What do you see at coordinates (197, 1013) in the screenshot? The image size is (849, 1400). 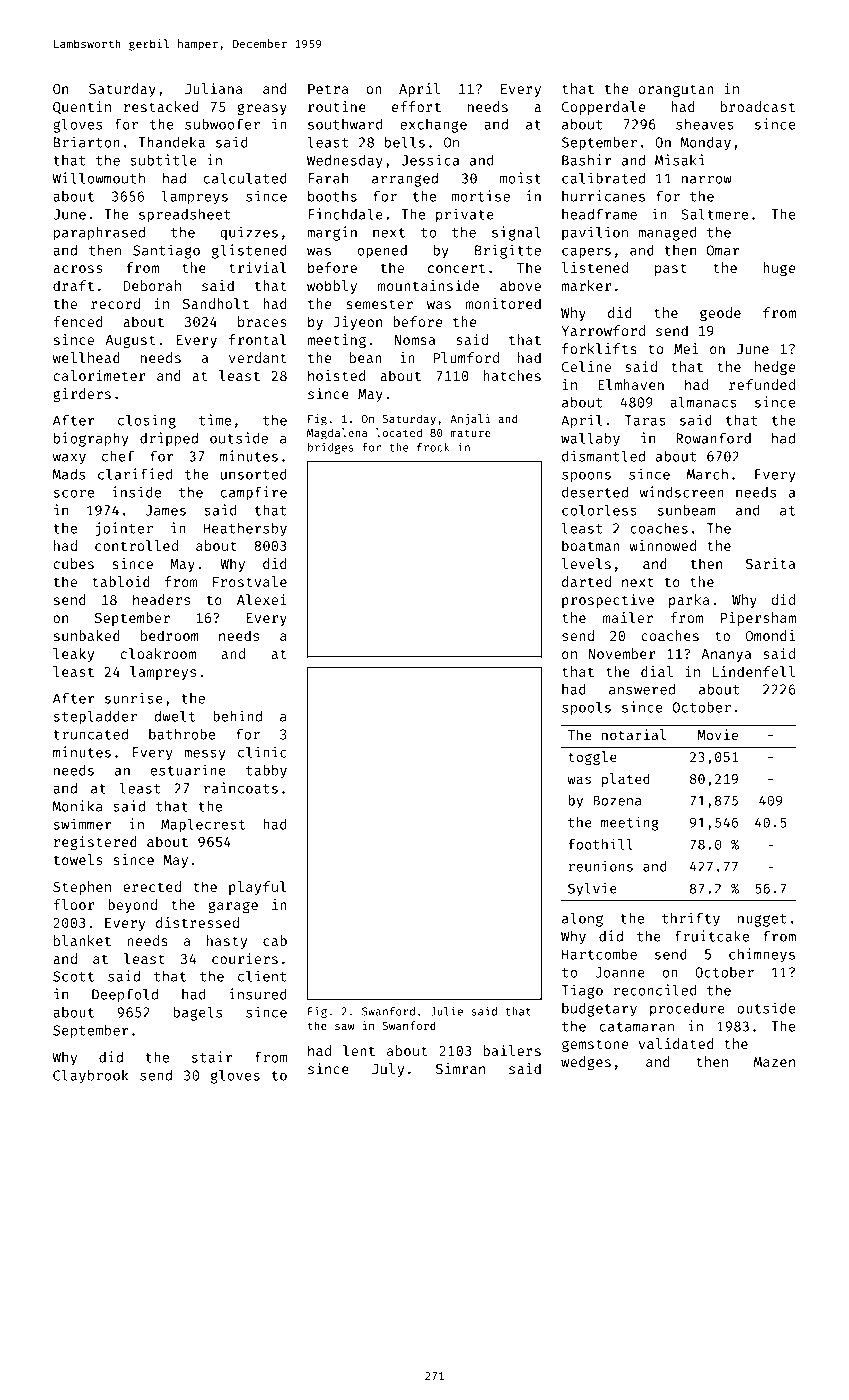 I see `bagels` at bounding box center [197, 1013].
